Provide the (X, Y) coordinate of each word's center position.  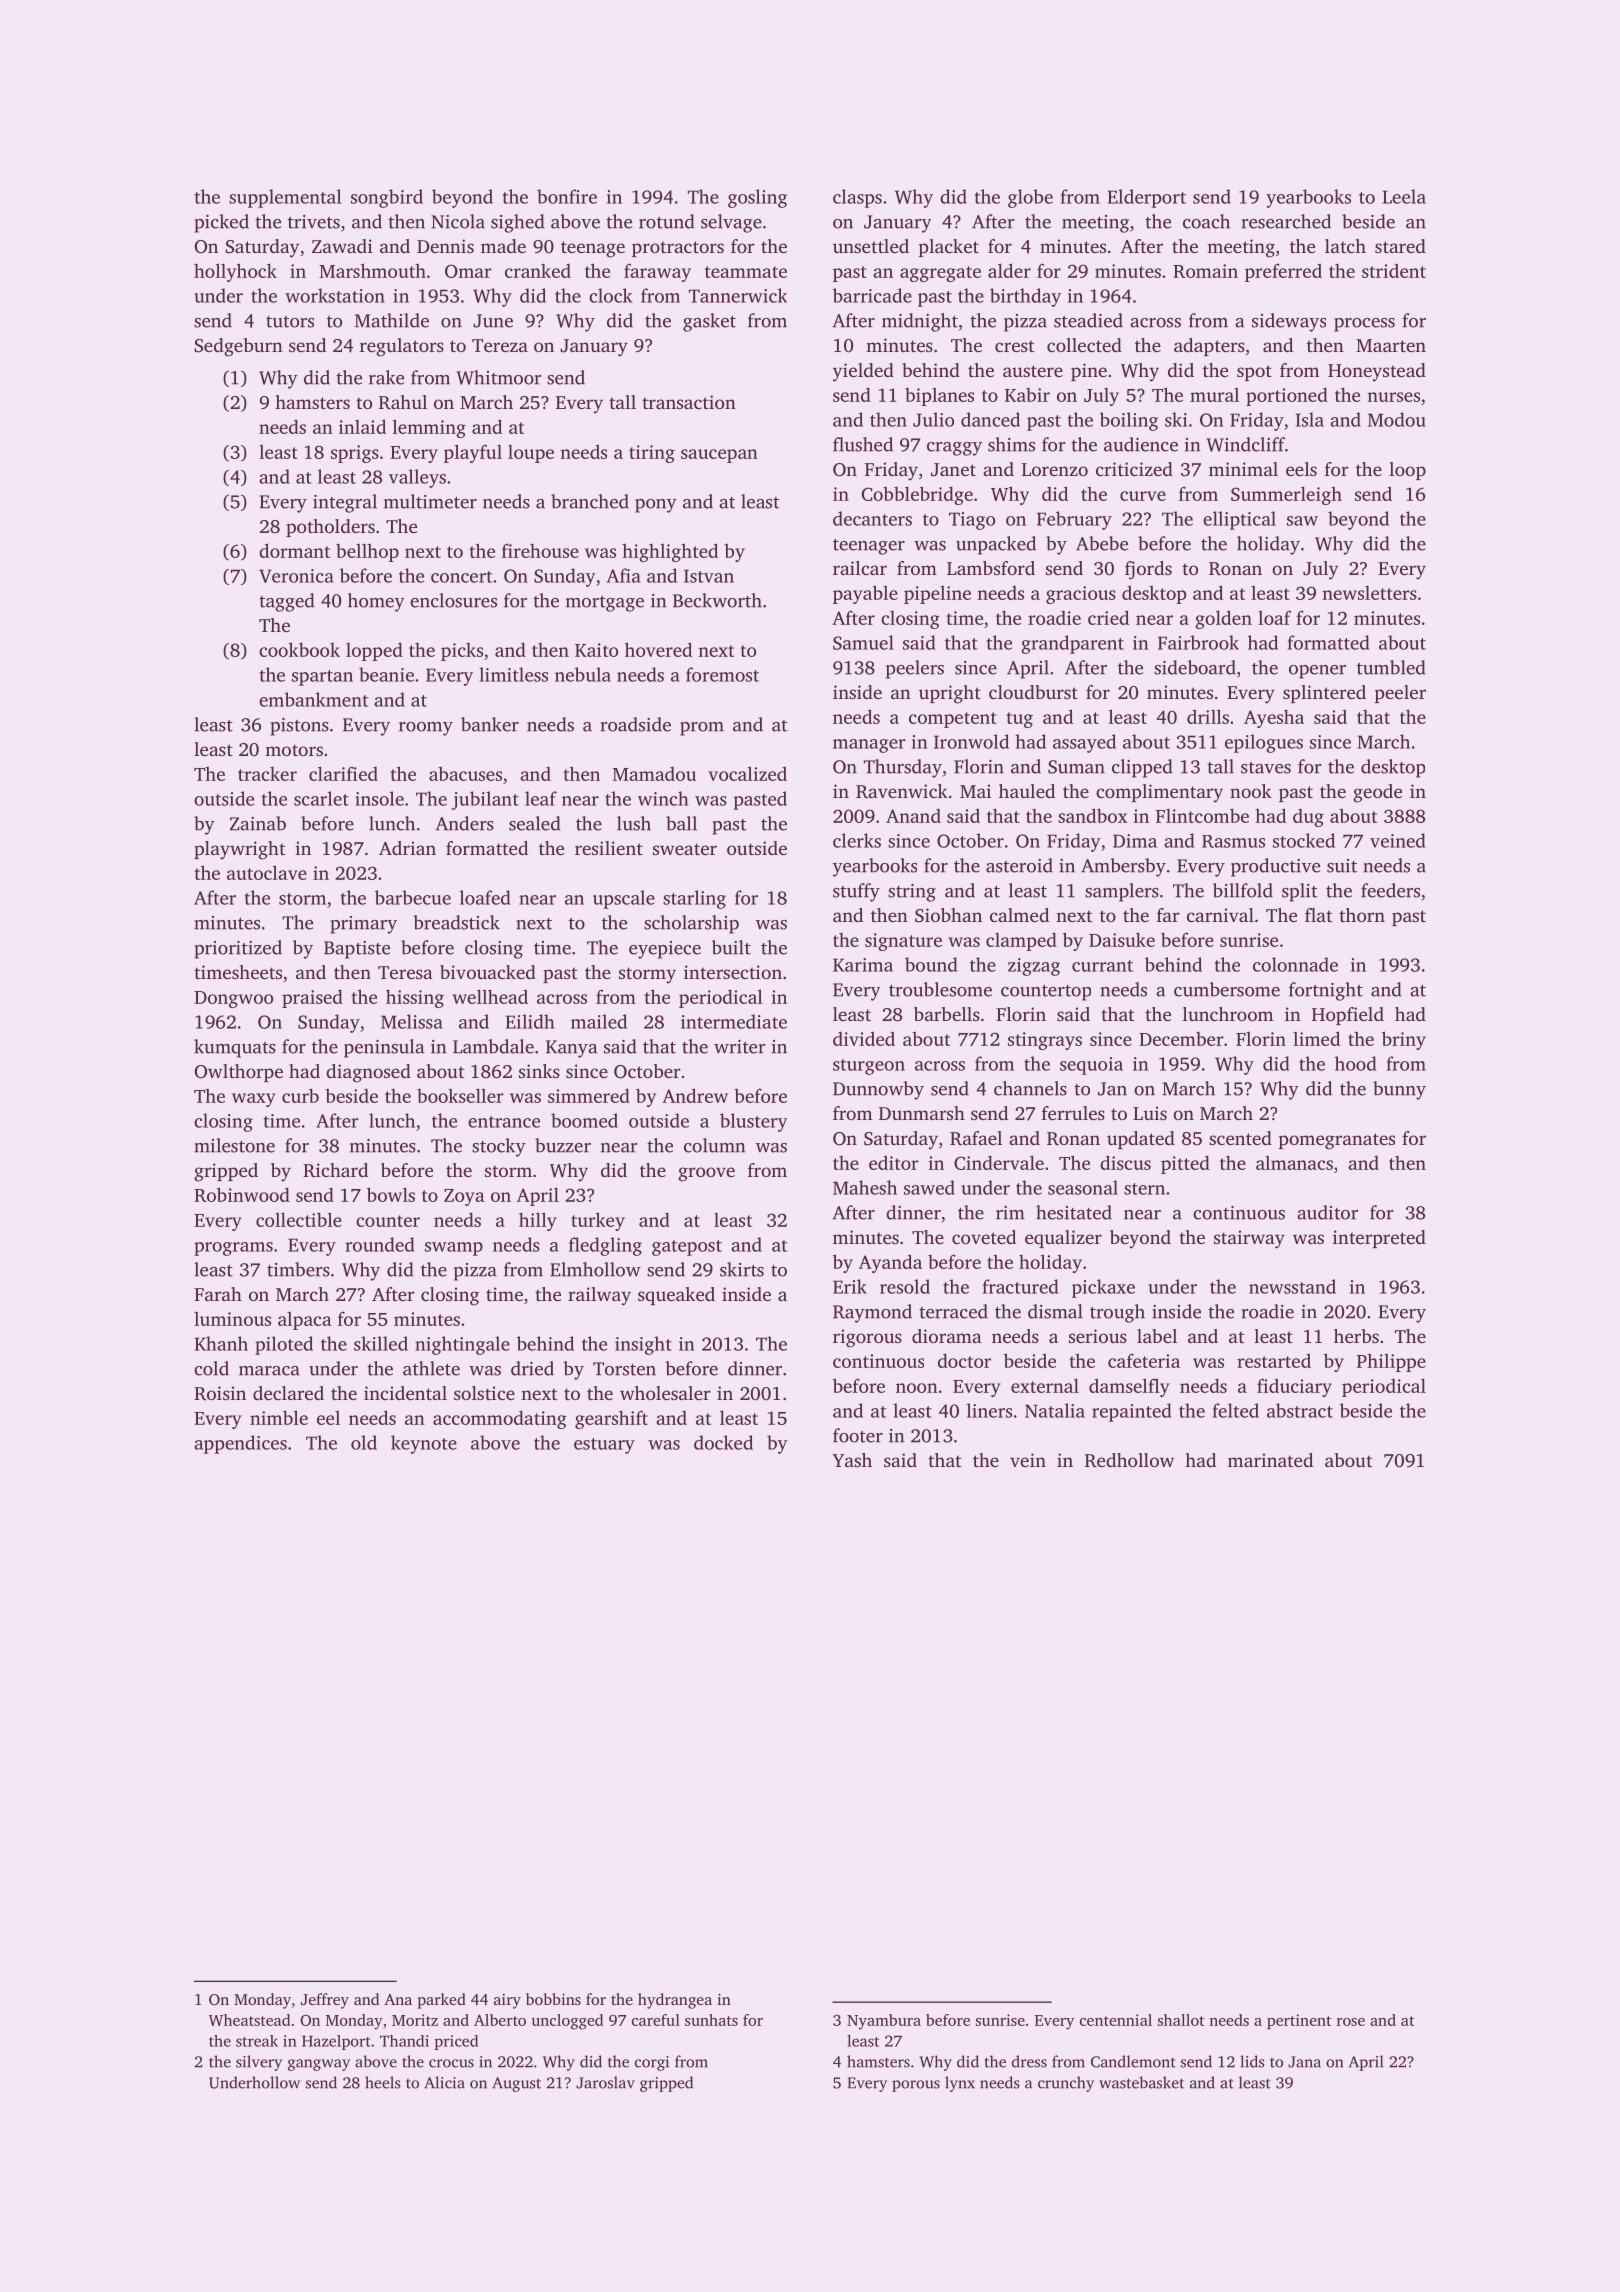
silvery (259, 2063)
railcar (860, 568)
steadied (1088, 320)
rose (1351, 2022)
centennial (1116, 2020)
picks (462, 652)
